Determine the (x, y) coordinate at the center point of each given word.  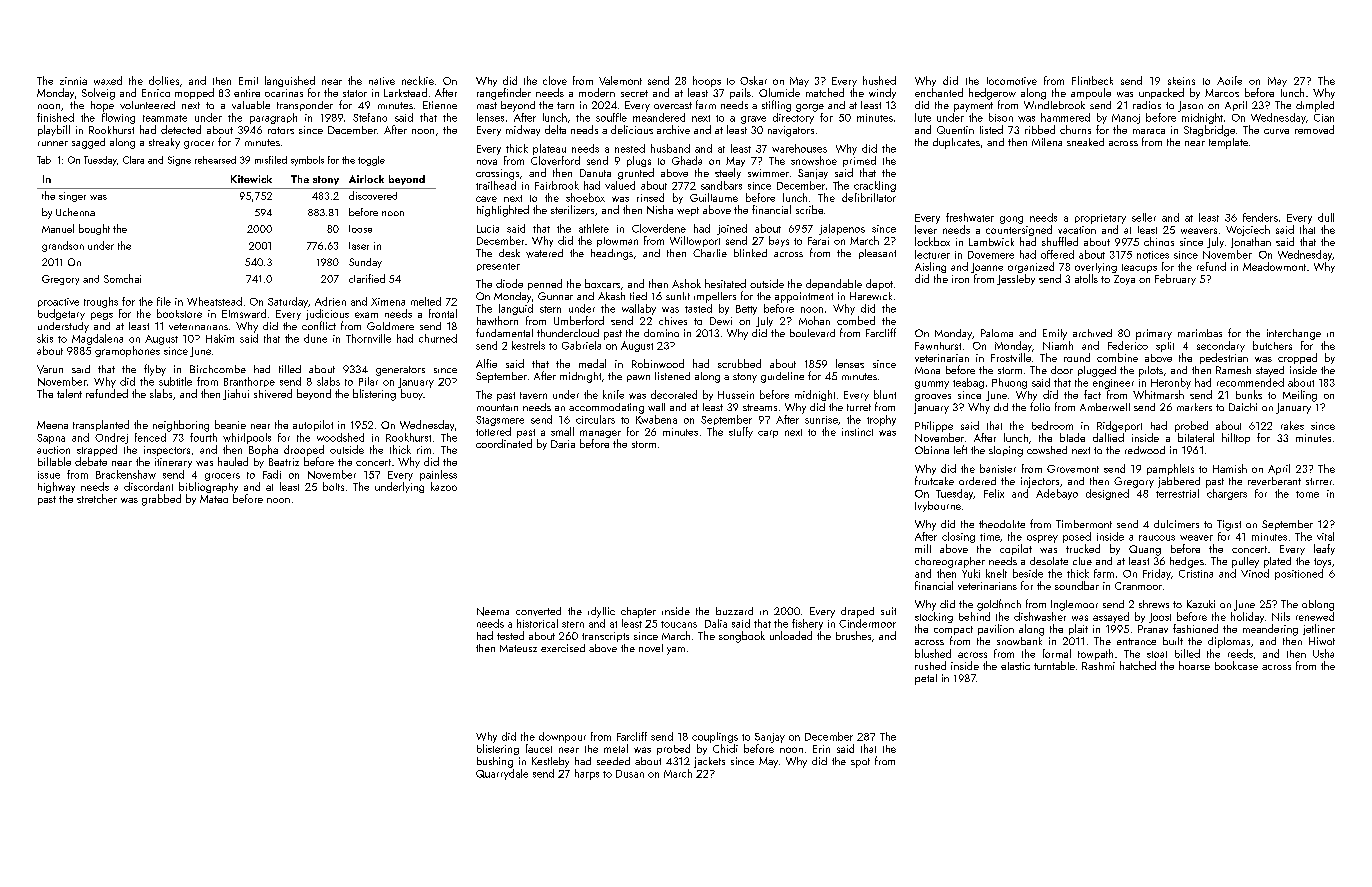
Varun (50, 369)
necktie (418, 80)
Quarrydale (502, 774)
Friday (1157, 574)
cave (486, 199)
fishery (807, 624)
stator (355, 93)
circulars (595, 419)
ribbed (1040, 129)
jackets (709, 762)
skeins (1181, 81)
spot (860, 763)
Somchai (122, 278)
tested (510, 635)
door (1062, 370)
